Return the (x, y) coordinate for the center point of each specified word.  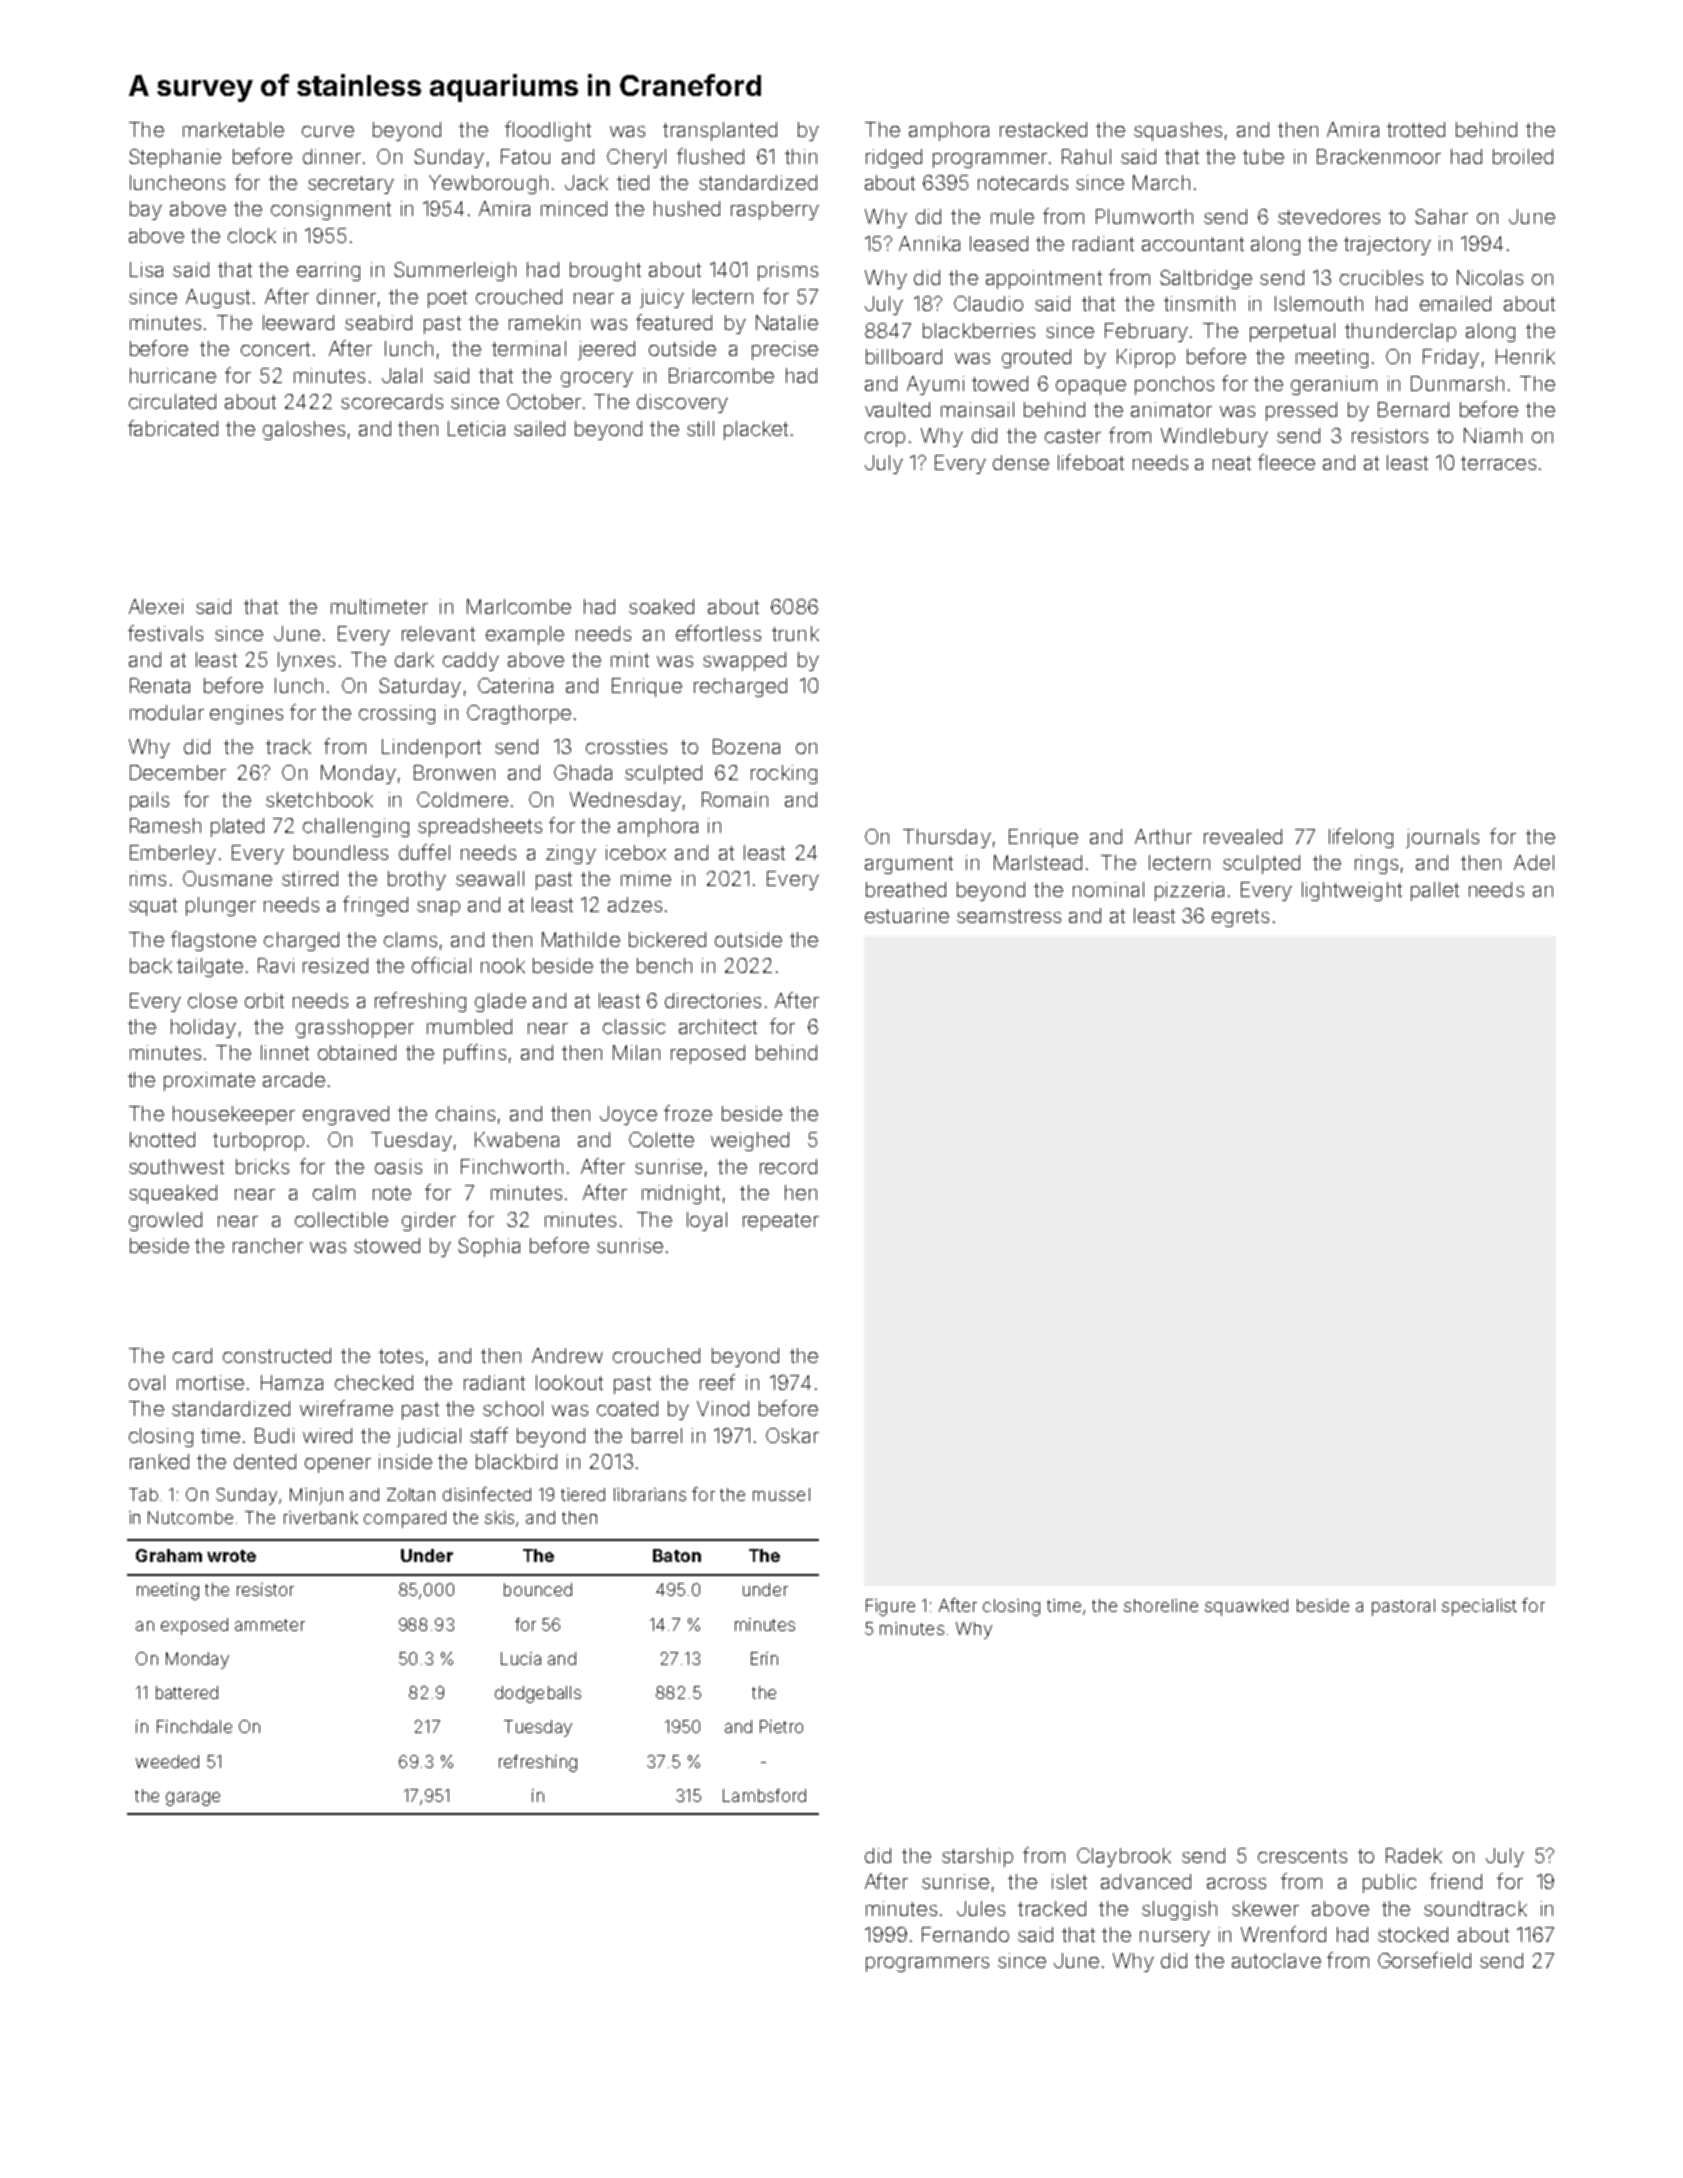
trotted (1416, 129)
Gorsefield (1424, 1960)
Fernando (965, 1934)
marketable (233, 129)
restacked (1043, 129)
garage (193, 1799)
